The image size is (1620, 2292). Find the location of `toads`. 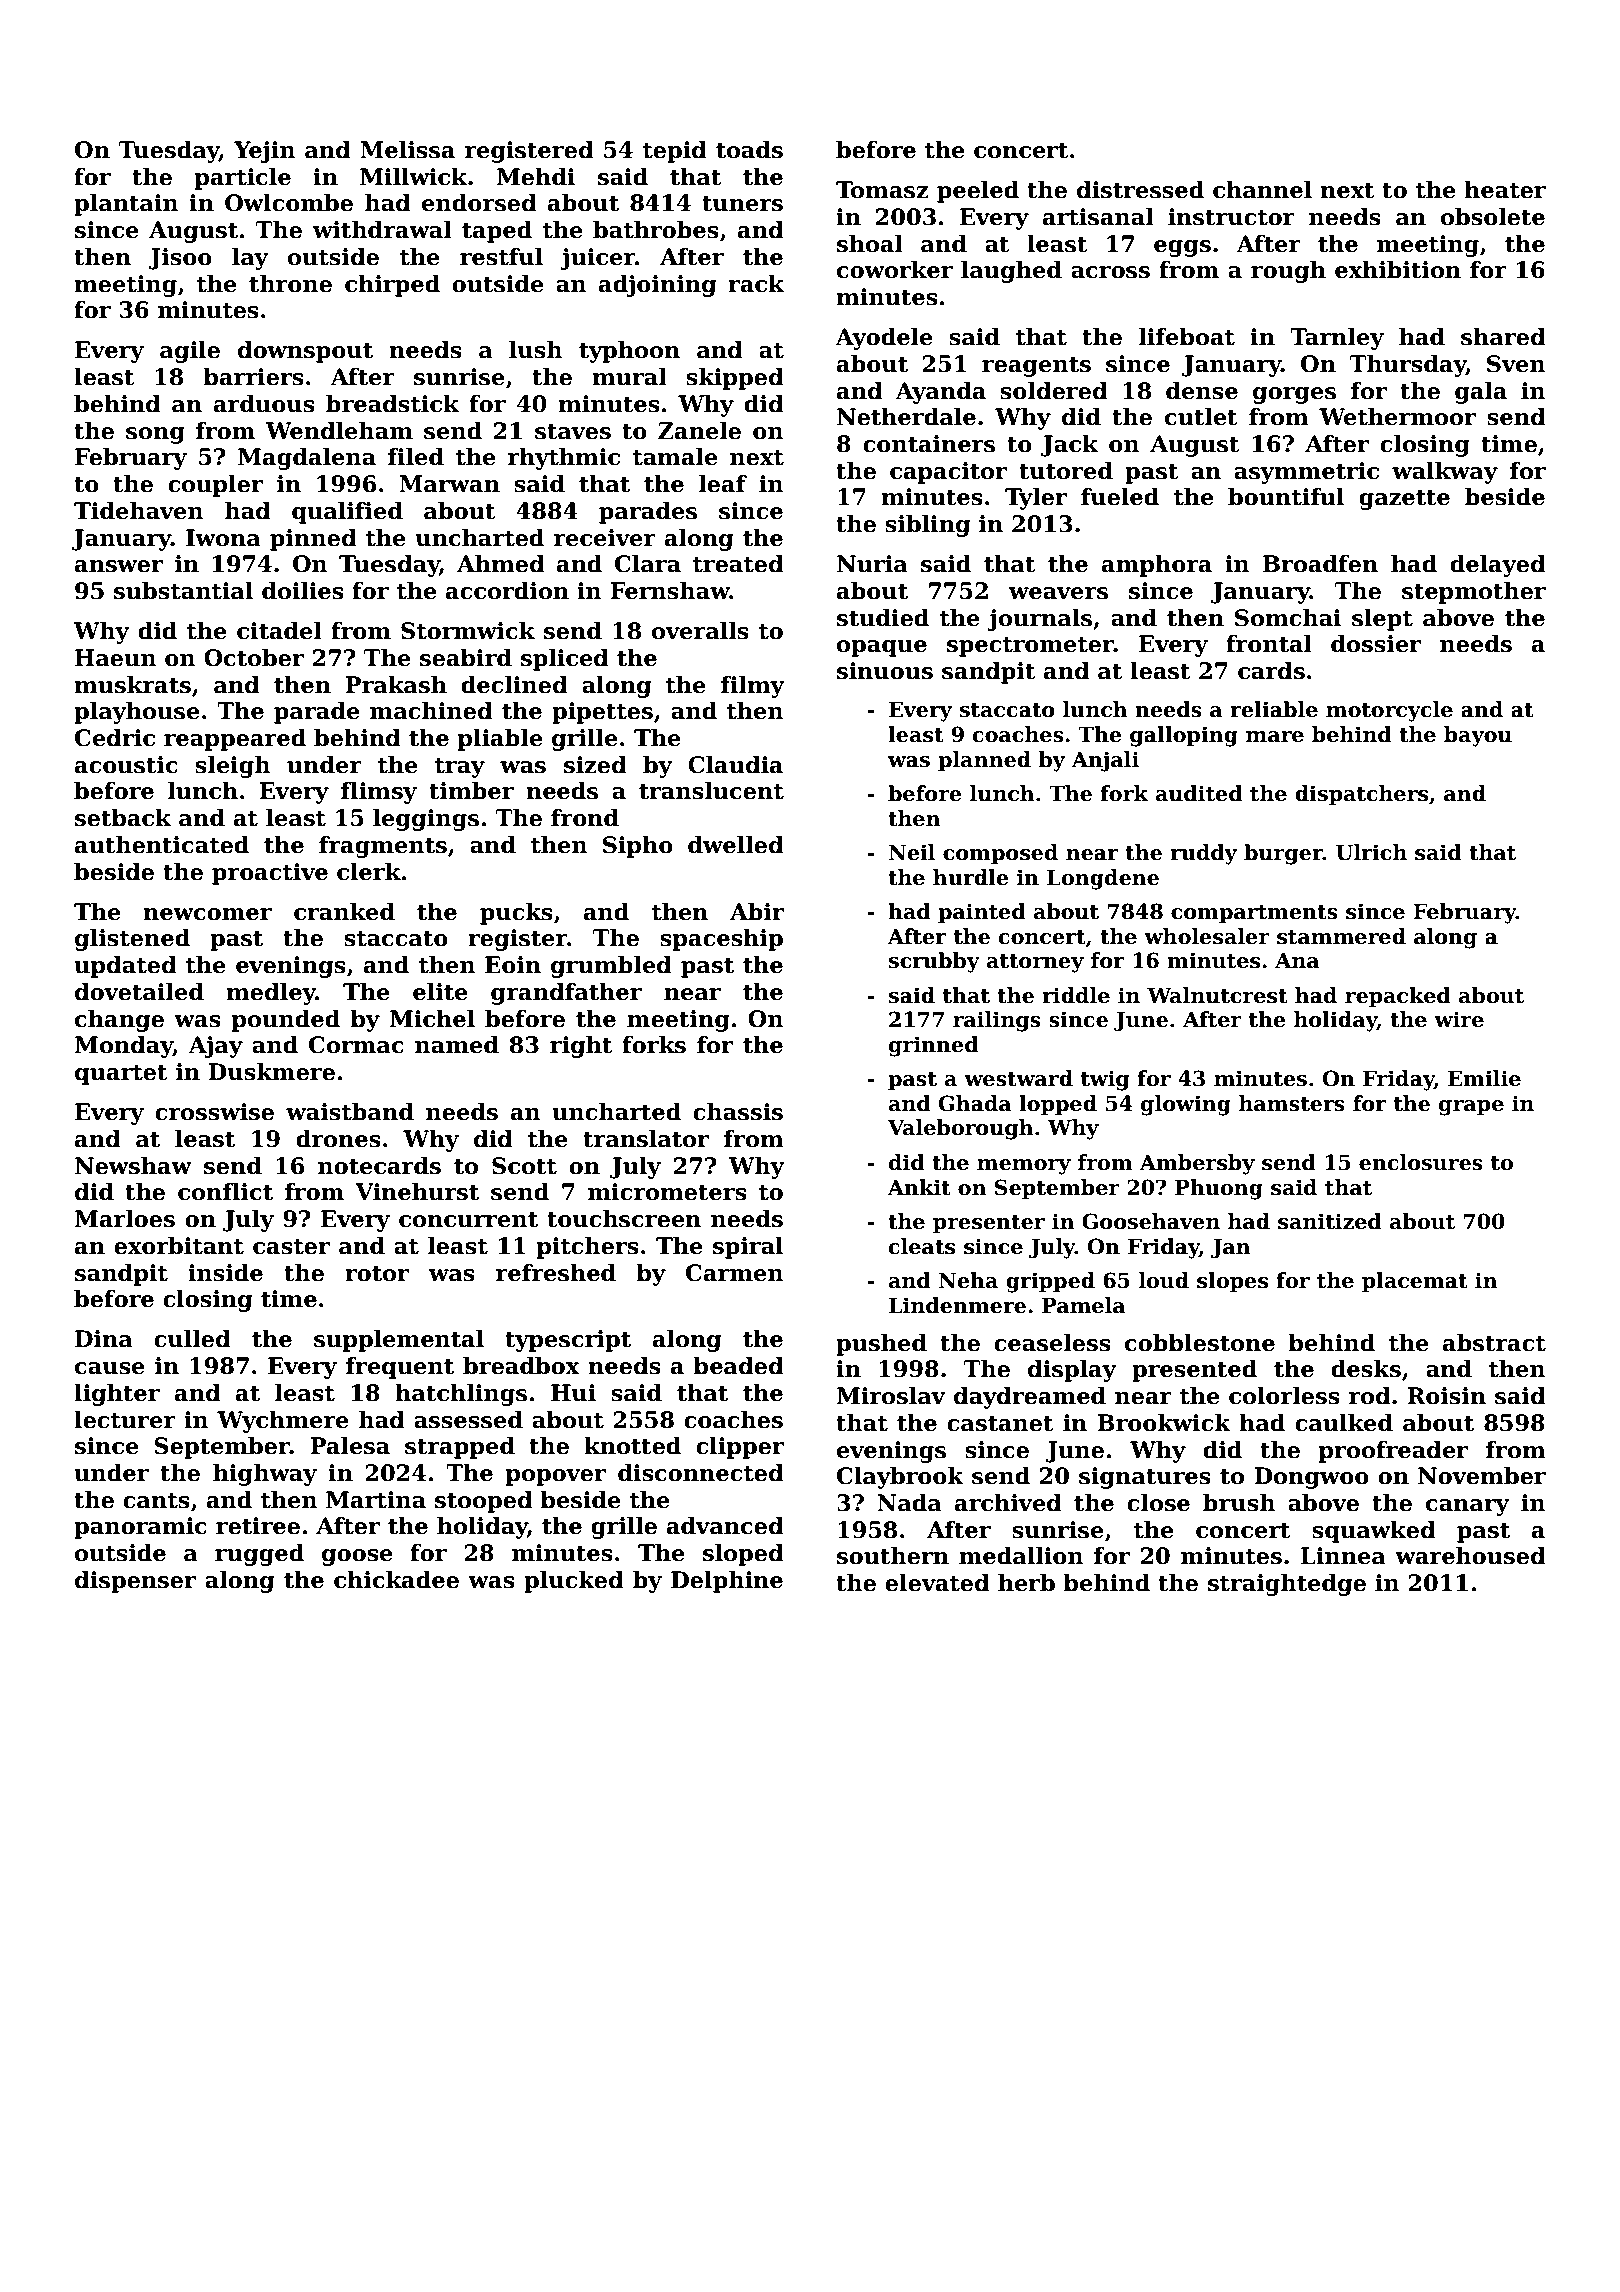

toads is located at coordinates (749, 150).
